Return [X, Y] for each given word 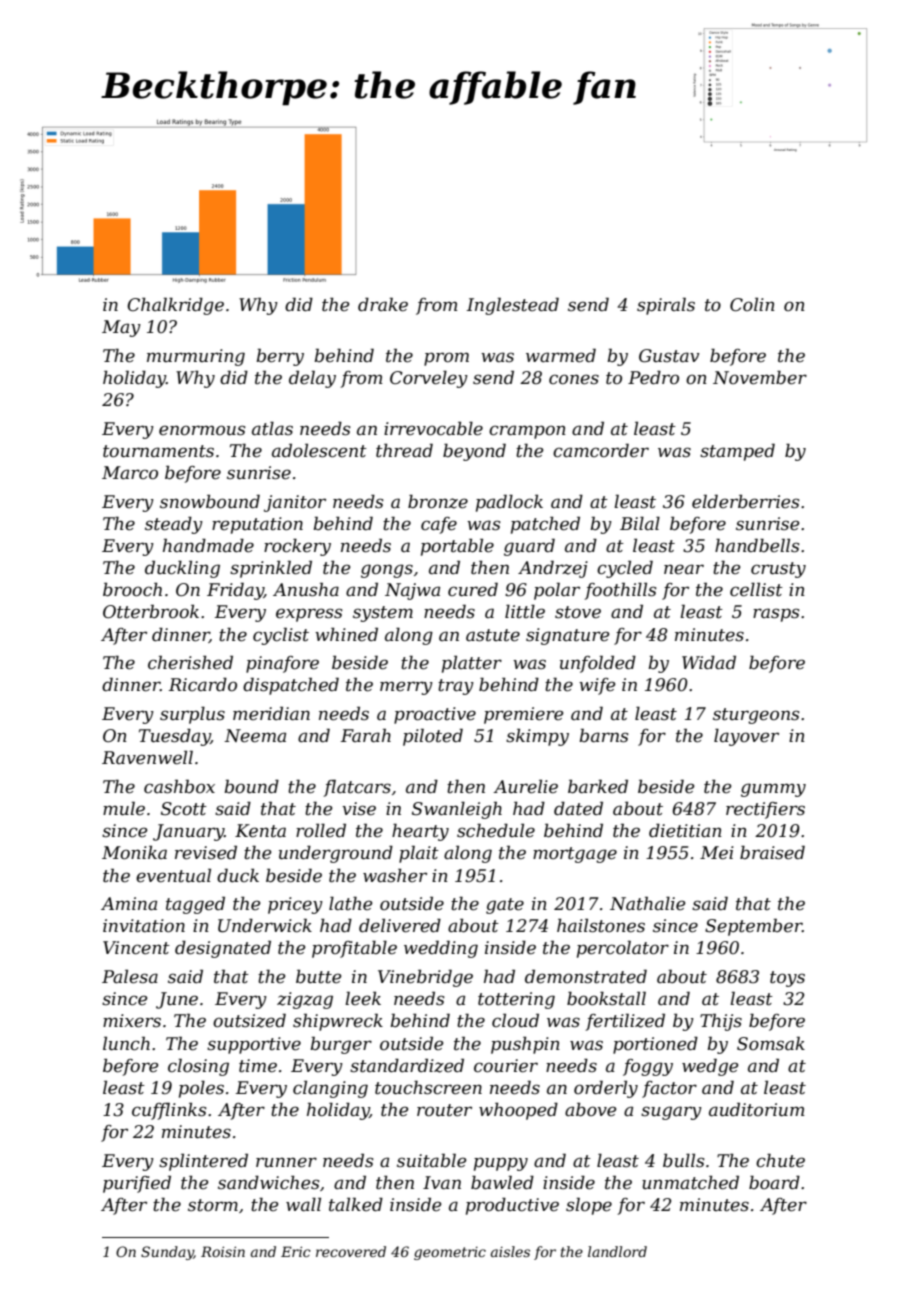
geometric [450, 1253]
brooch [132, 589]
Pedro [653, 377]
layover [746, 737]
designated [223, 949]
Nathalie [647, 903]
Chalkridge [175, 306]
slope [589, 1206]
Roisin [223, 1251]
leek [363, 998]
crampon [527, 432]
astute [493, 635]
